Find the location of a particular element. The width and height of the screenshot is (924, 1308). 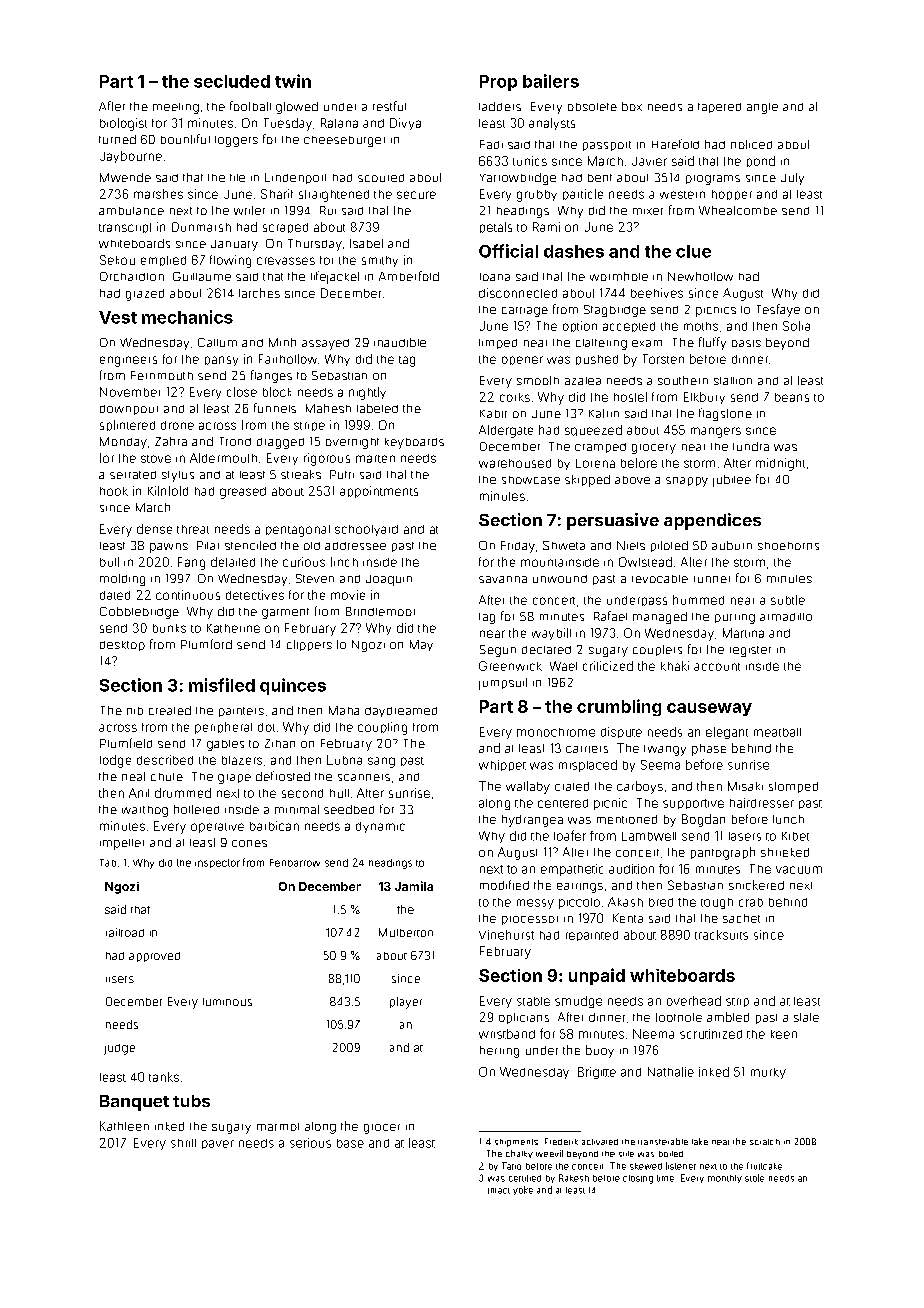

Trond is located at coordinates (235, 441).
